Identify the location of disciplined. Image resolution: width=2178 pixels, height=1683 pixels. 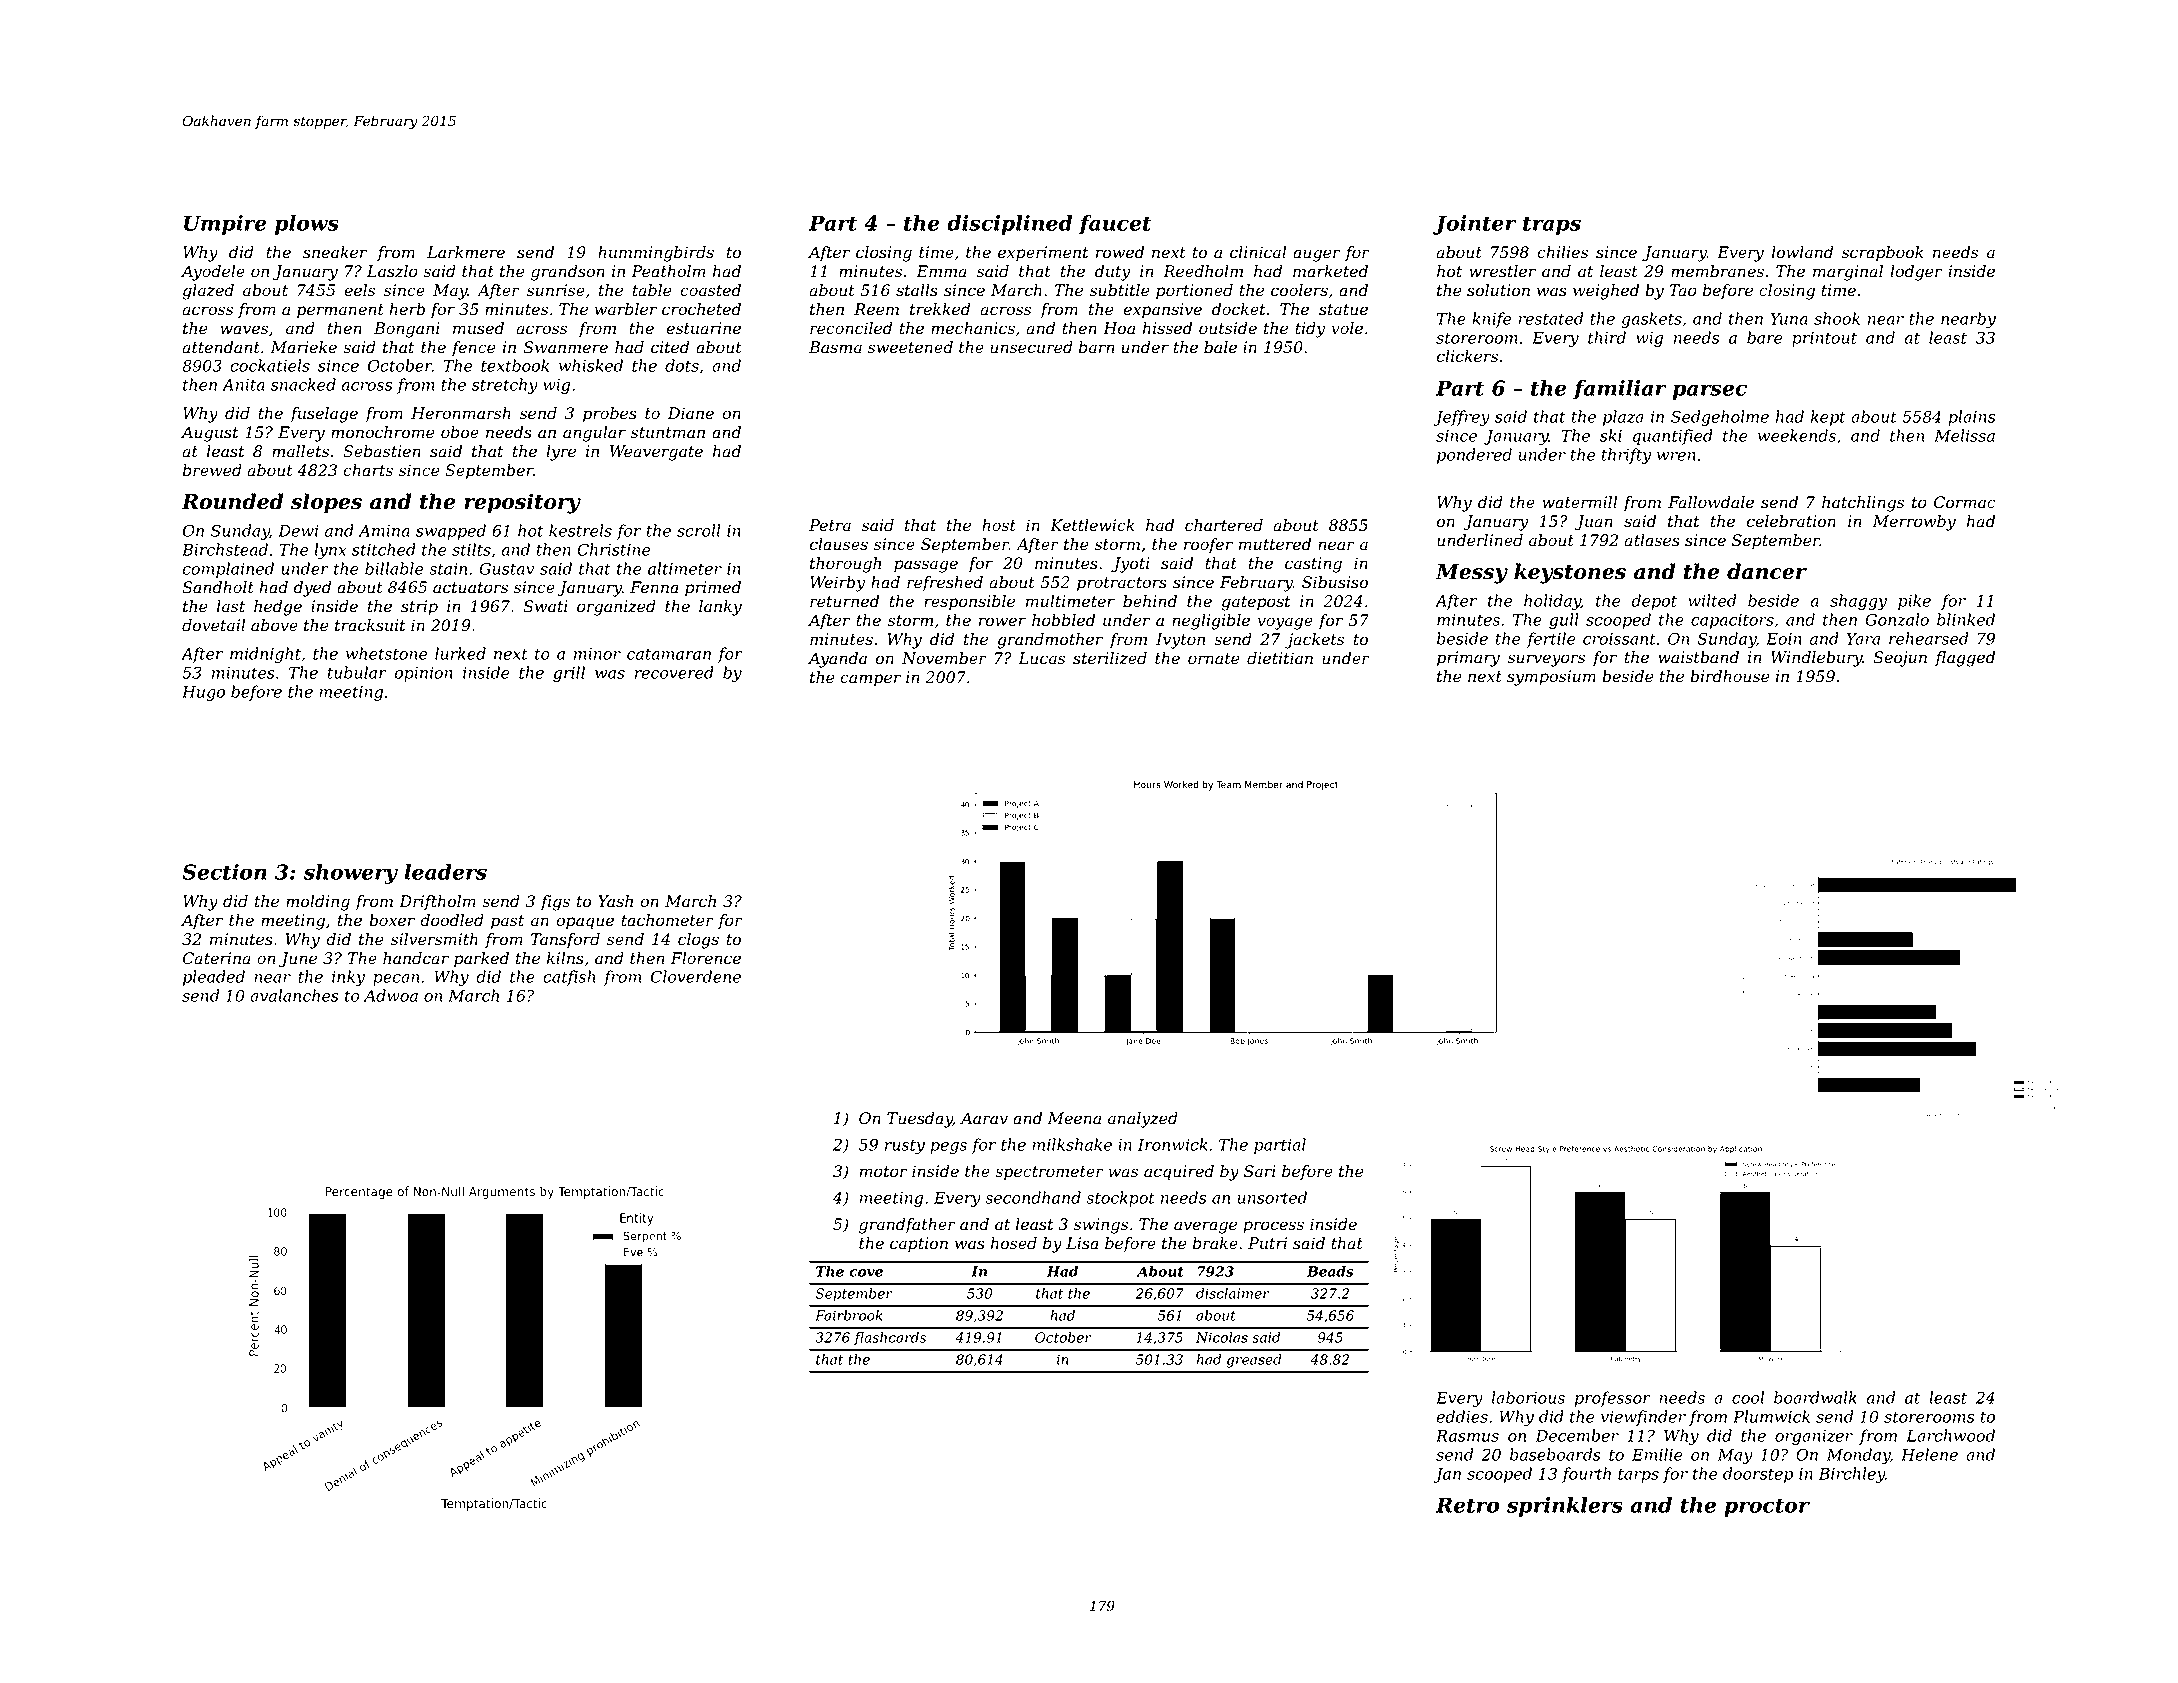
(1010, 225).
